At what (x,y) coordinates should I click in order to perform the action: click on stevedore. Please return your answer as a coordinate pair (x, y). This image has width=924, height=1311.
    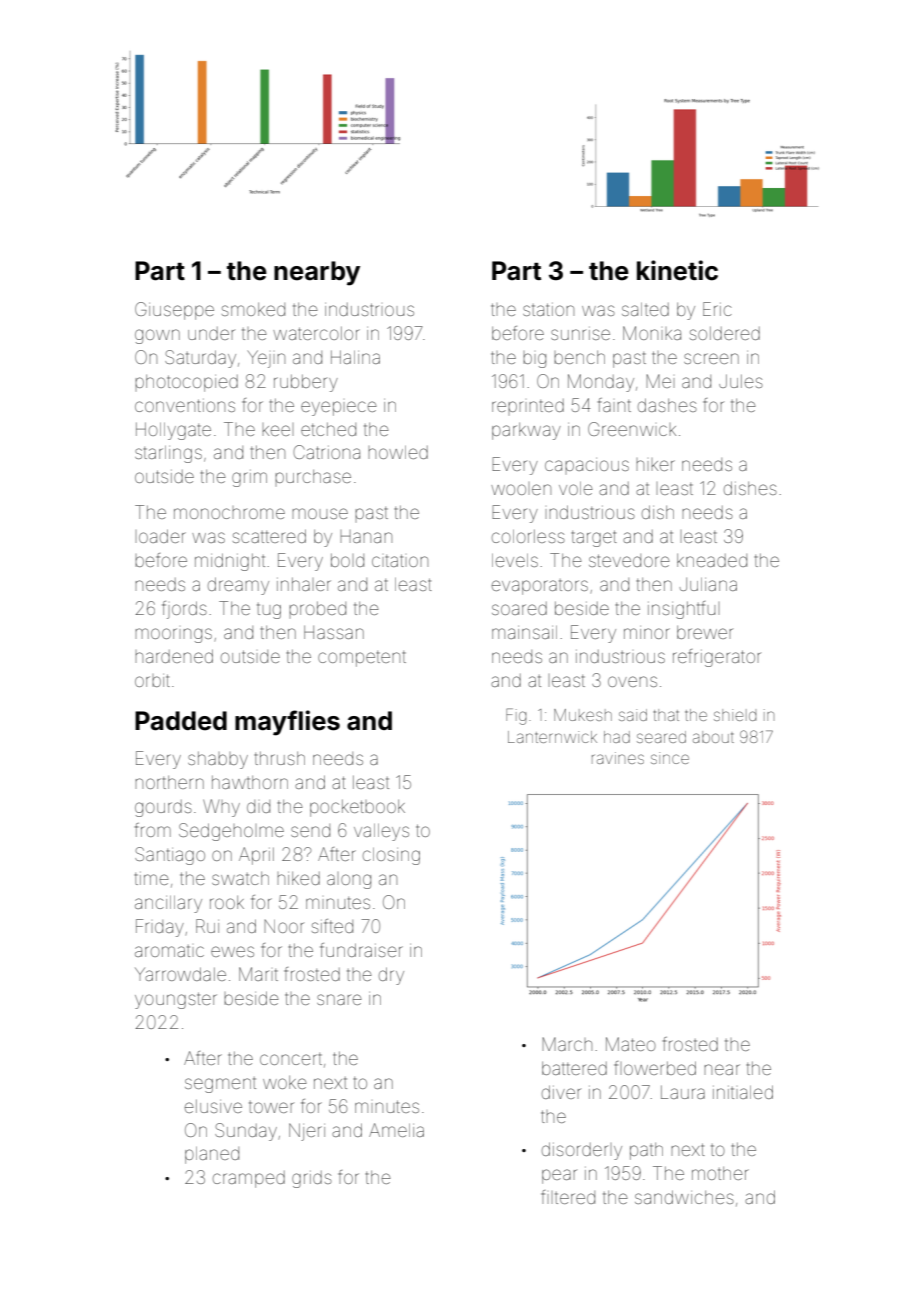
    Looking at the image, I should click on (629, 560).
